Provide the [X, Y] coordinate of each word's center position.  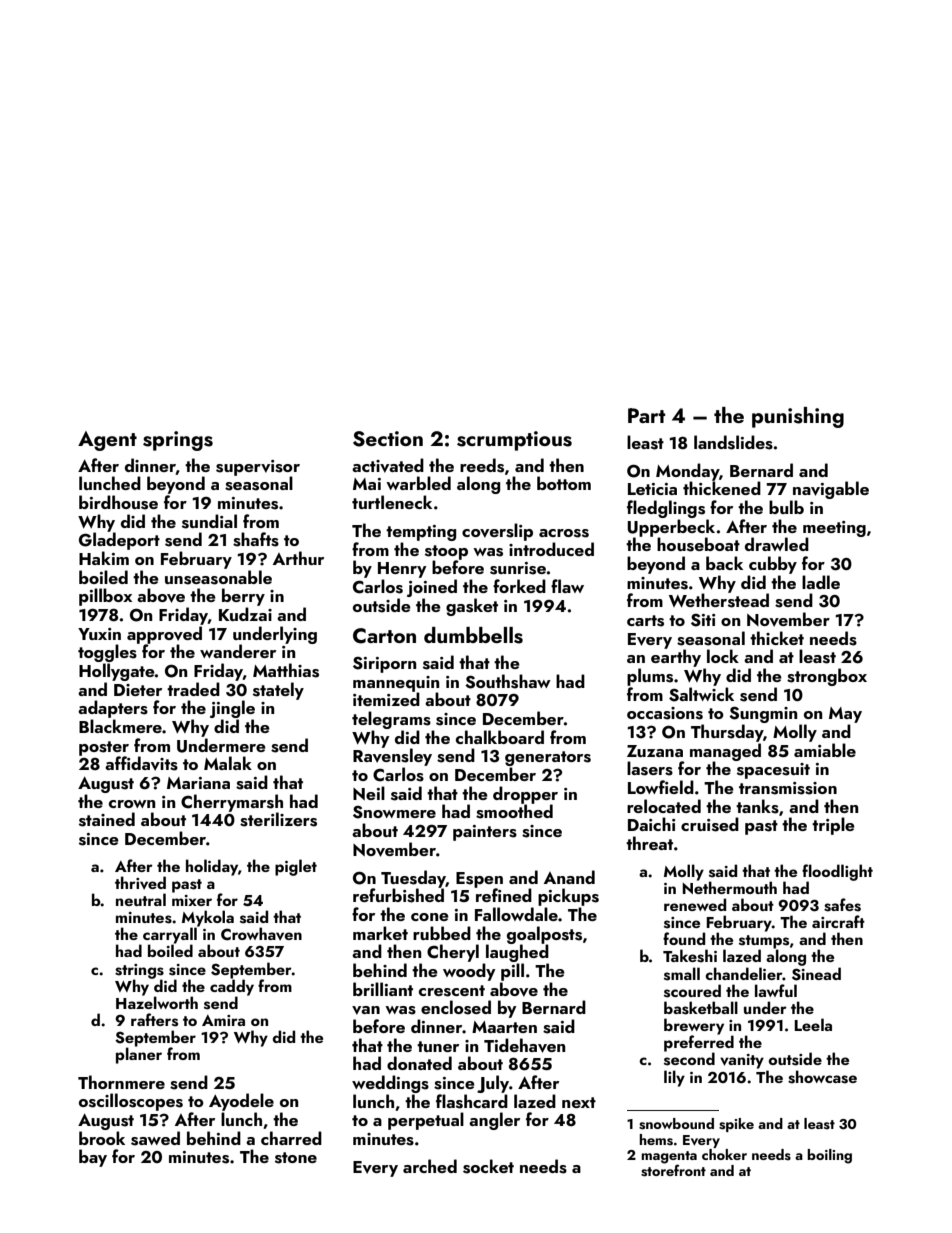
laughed [517, 953]
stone [296, 1158]
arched [430, 1166]
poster [104, 748]
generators [548, 758]
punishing [798, 417]
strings [139, 971]
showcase [822, 1077]
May [845, 715]
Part [647, 415]
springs [178, 441]
